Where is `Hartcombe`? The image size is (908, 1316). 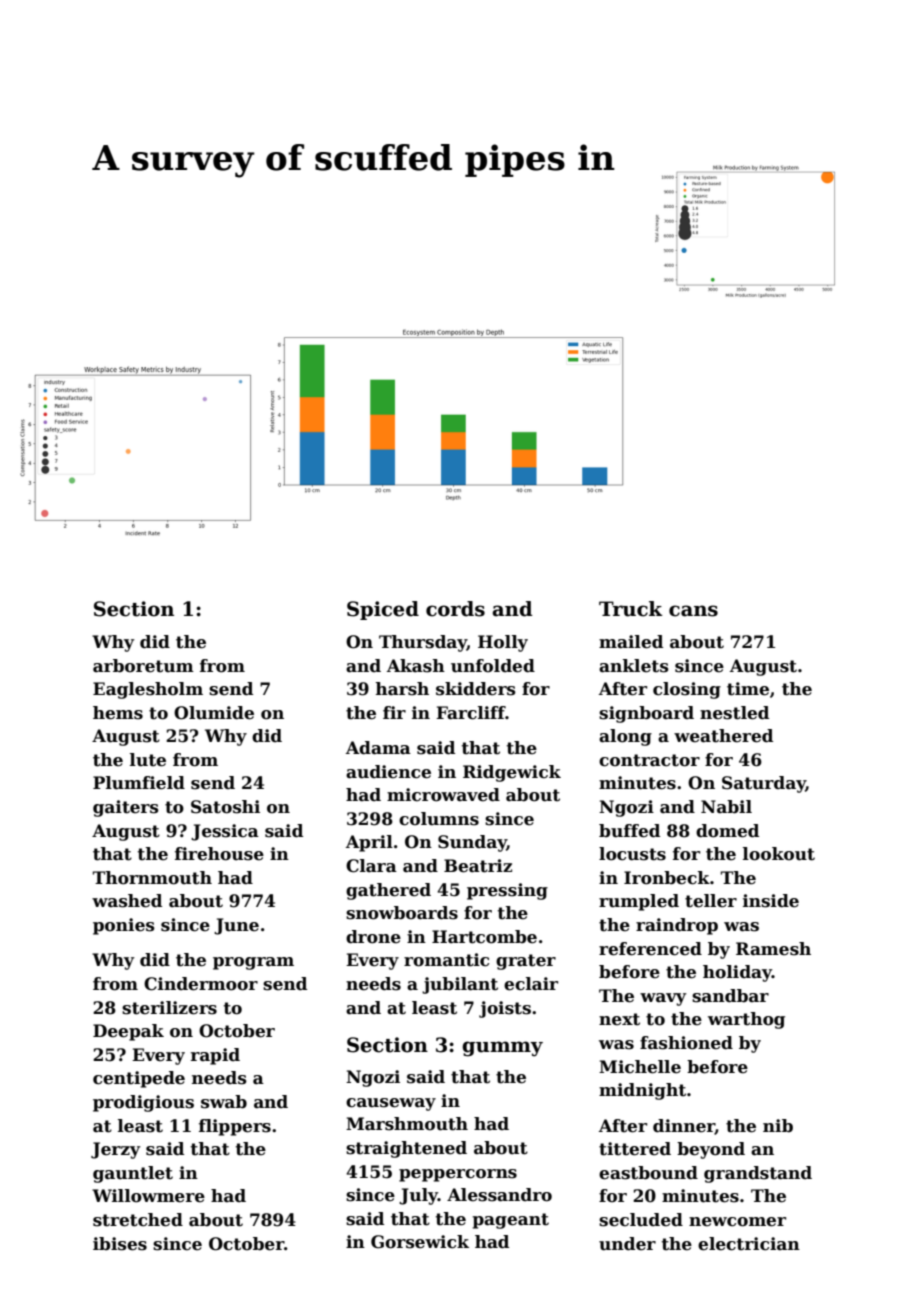
Hartcombe is located at coordinates (484, 937).
